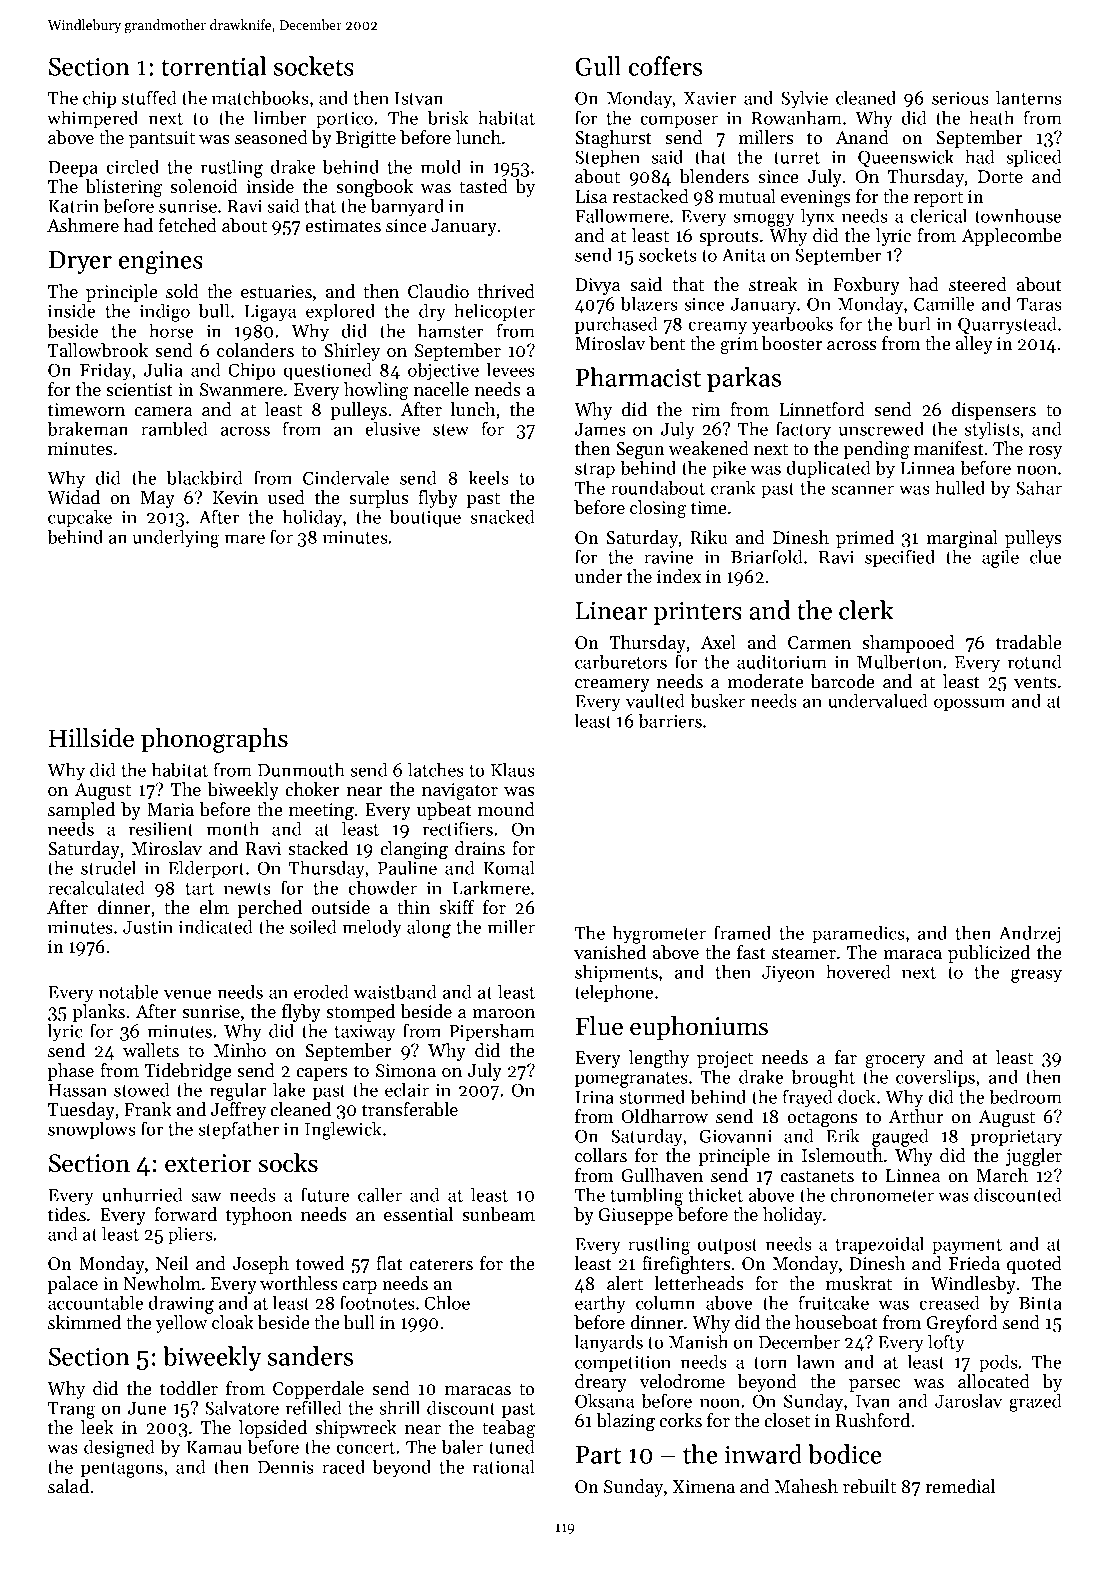 Image resolution: width=1110 pixels, height=1569 pixels. What do you see at coordinates (149, 97) in the screenshot?
I see `stuffed` at bounding box center [149, 97].
